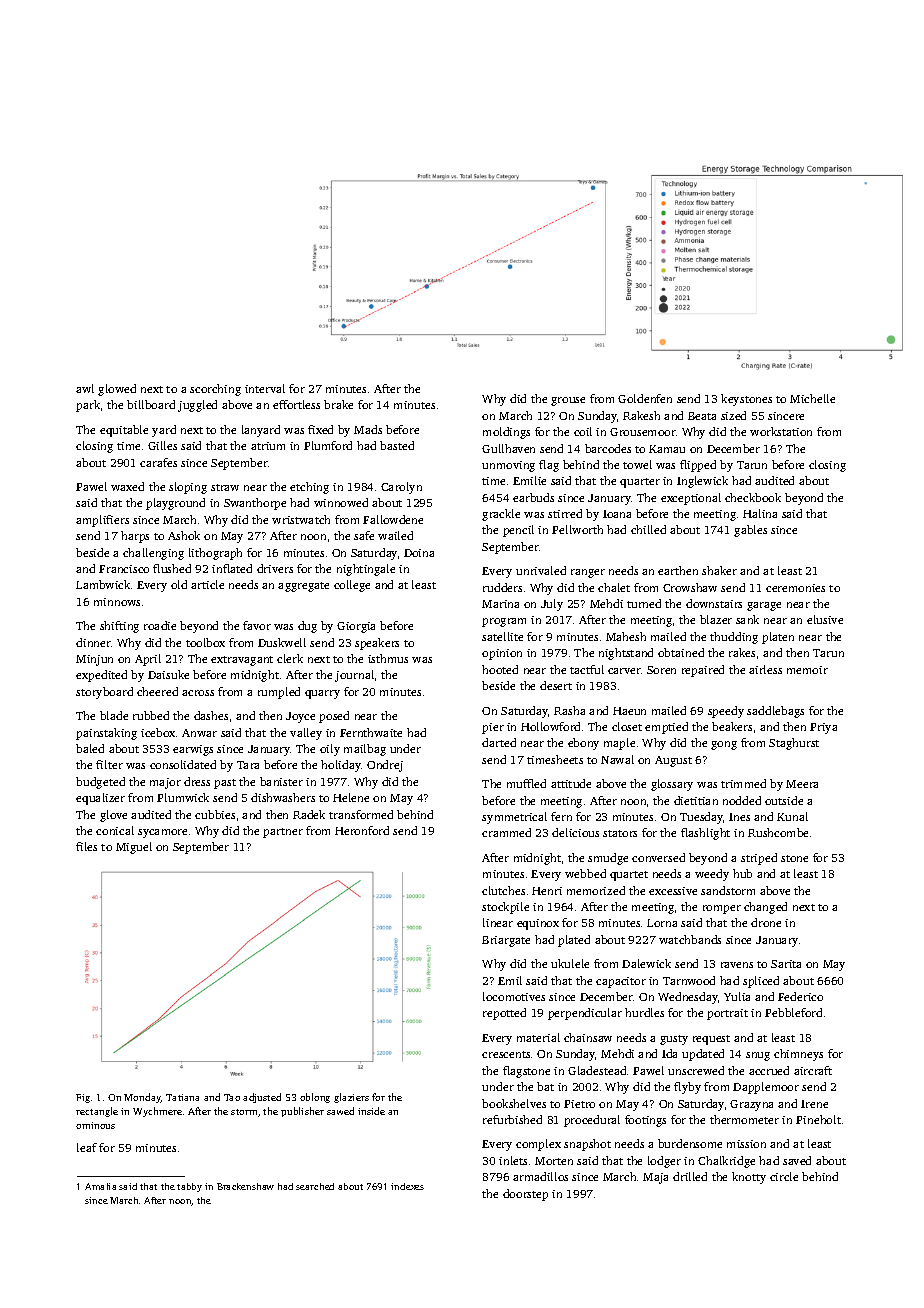 The height and width of the screenshot is (1308, 924). Describe the element at coordinates (134, 848) in the screenshot. I see `Miguel` at that location.
